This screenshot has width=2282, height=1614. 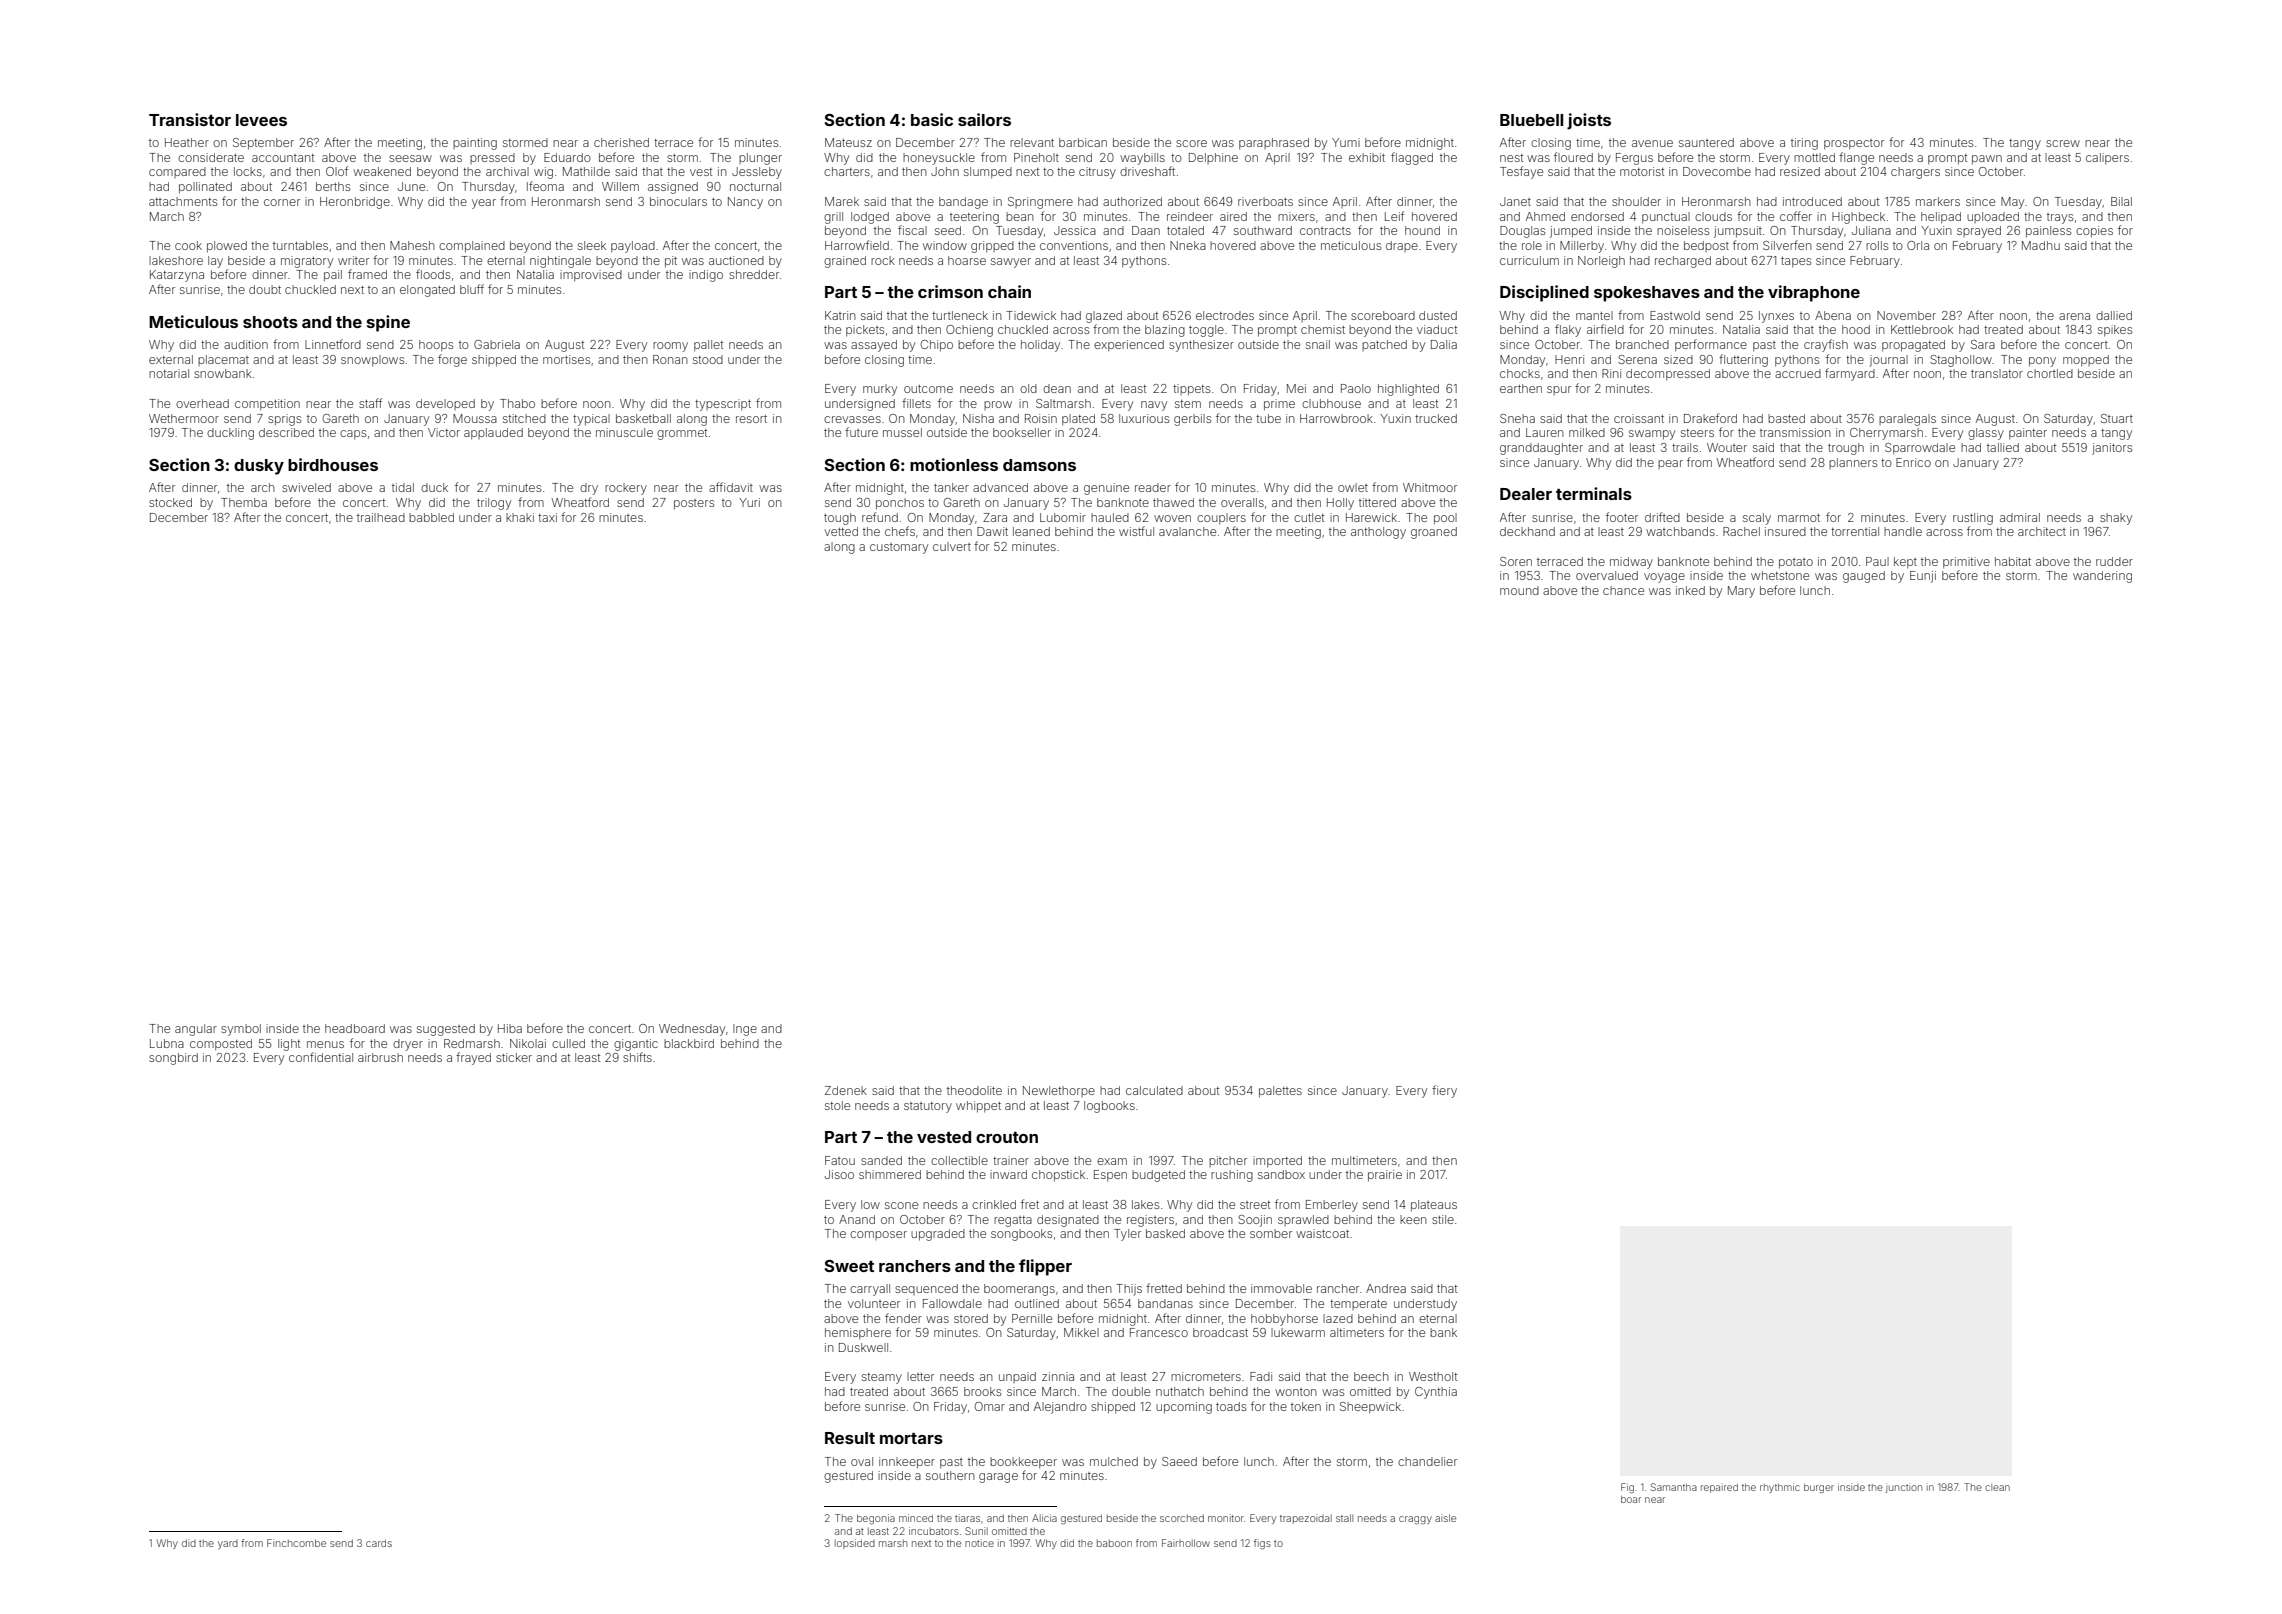 I want to click on Wednesday, so click(x=692, y=1030).
